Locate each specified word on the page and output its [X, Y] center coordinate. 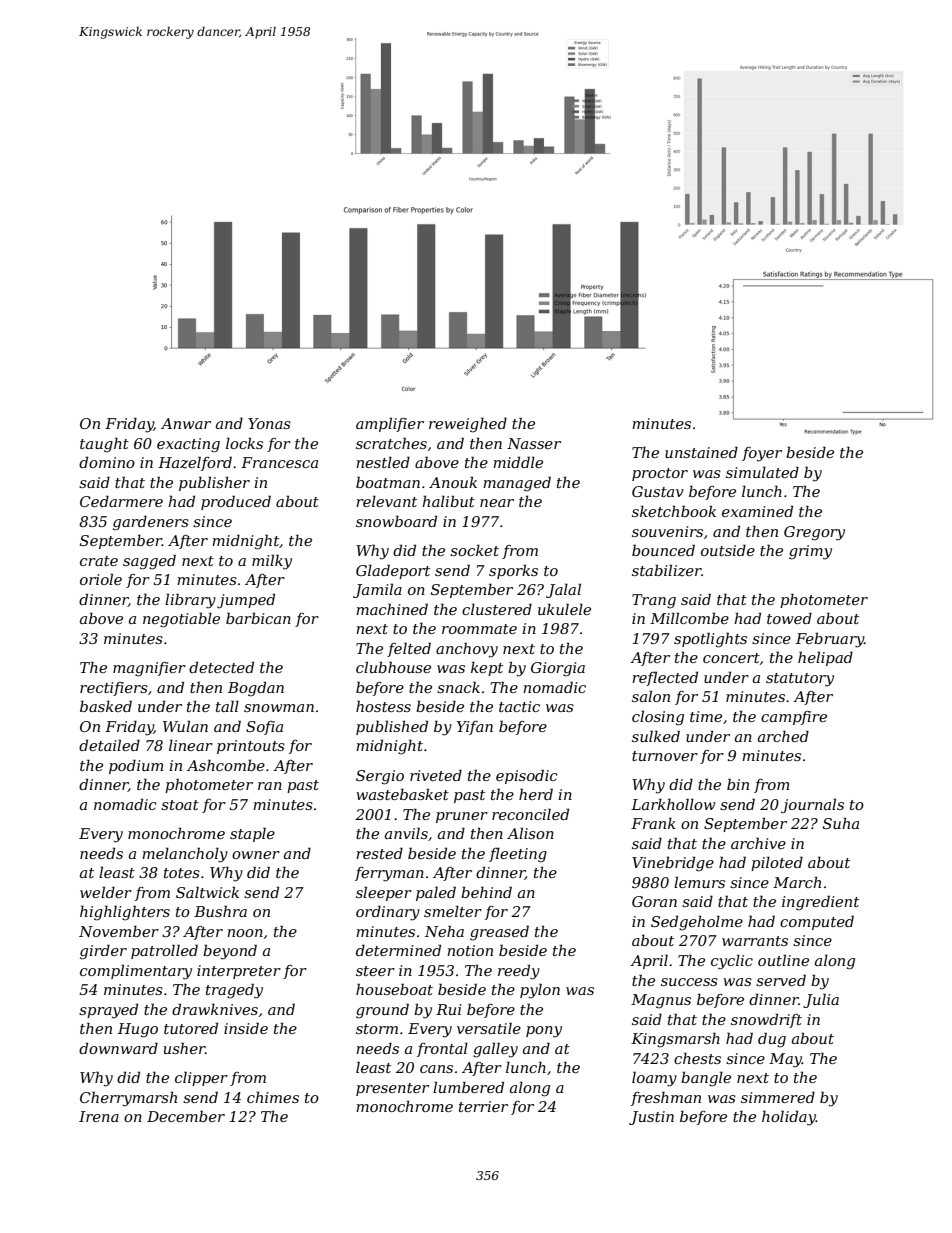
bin [738, 784]
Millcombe [689, 618]
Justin [651, 1118]
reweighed [468, 425]
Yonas [269, 423]
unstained [701, 452]
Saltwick [207, 892]
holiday [789, 1118]
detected [221, 667]
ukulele [564, 609]
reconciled [530, 814]
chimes [273, 1097]
